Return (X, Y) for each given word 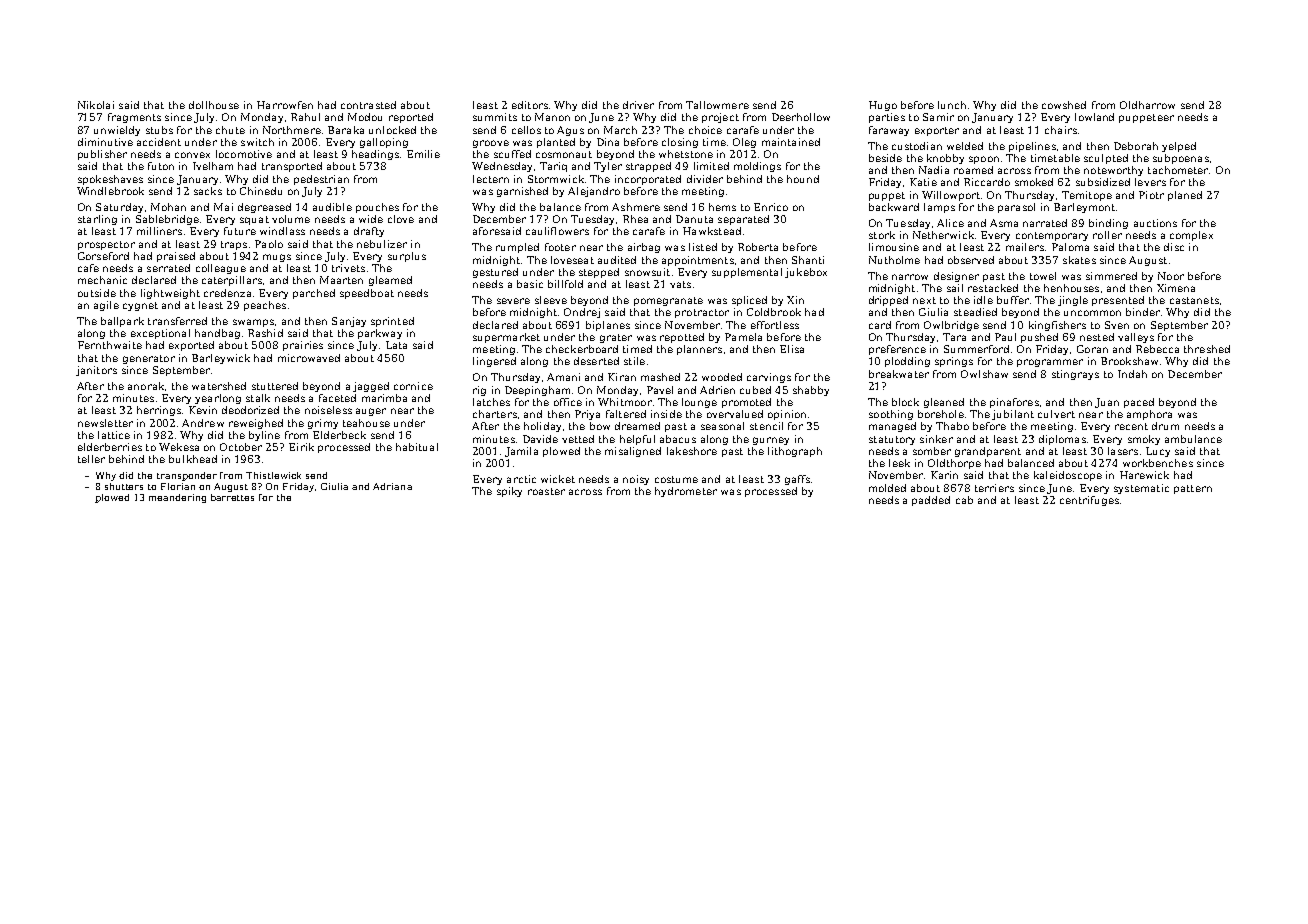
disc (1174, 247)
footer (560, 247)
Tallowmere (717, 105)
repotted (682, 338)
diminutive (105, 142)
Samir (938, 117)
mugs (277, 258)
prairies (303, 346)
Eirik (301, 447)
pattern (1193, 489)
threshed (1207, 349)
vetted (578, 439)
